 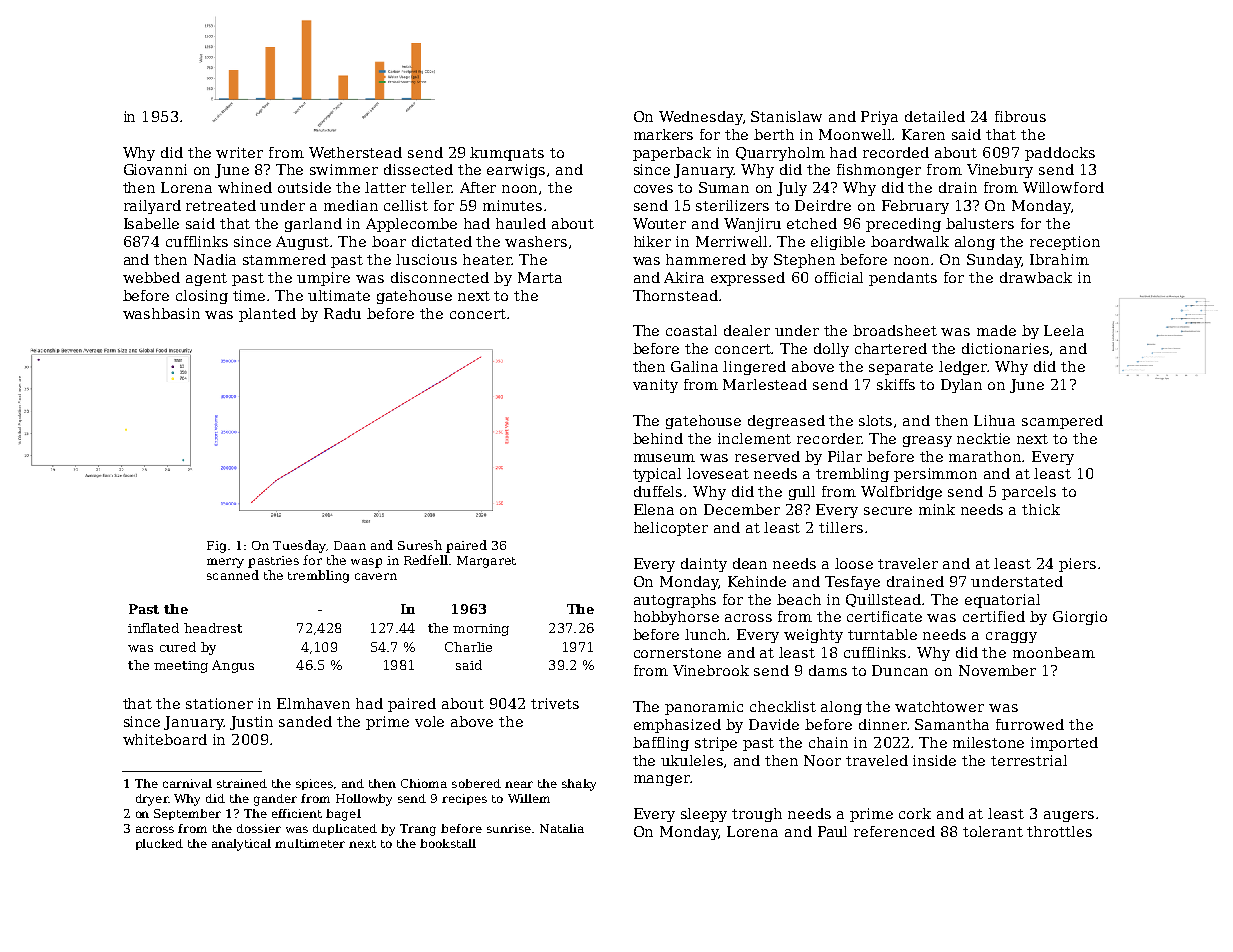 I want to click on detailed, so click(x=935, y=116).
